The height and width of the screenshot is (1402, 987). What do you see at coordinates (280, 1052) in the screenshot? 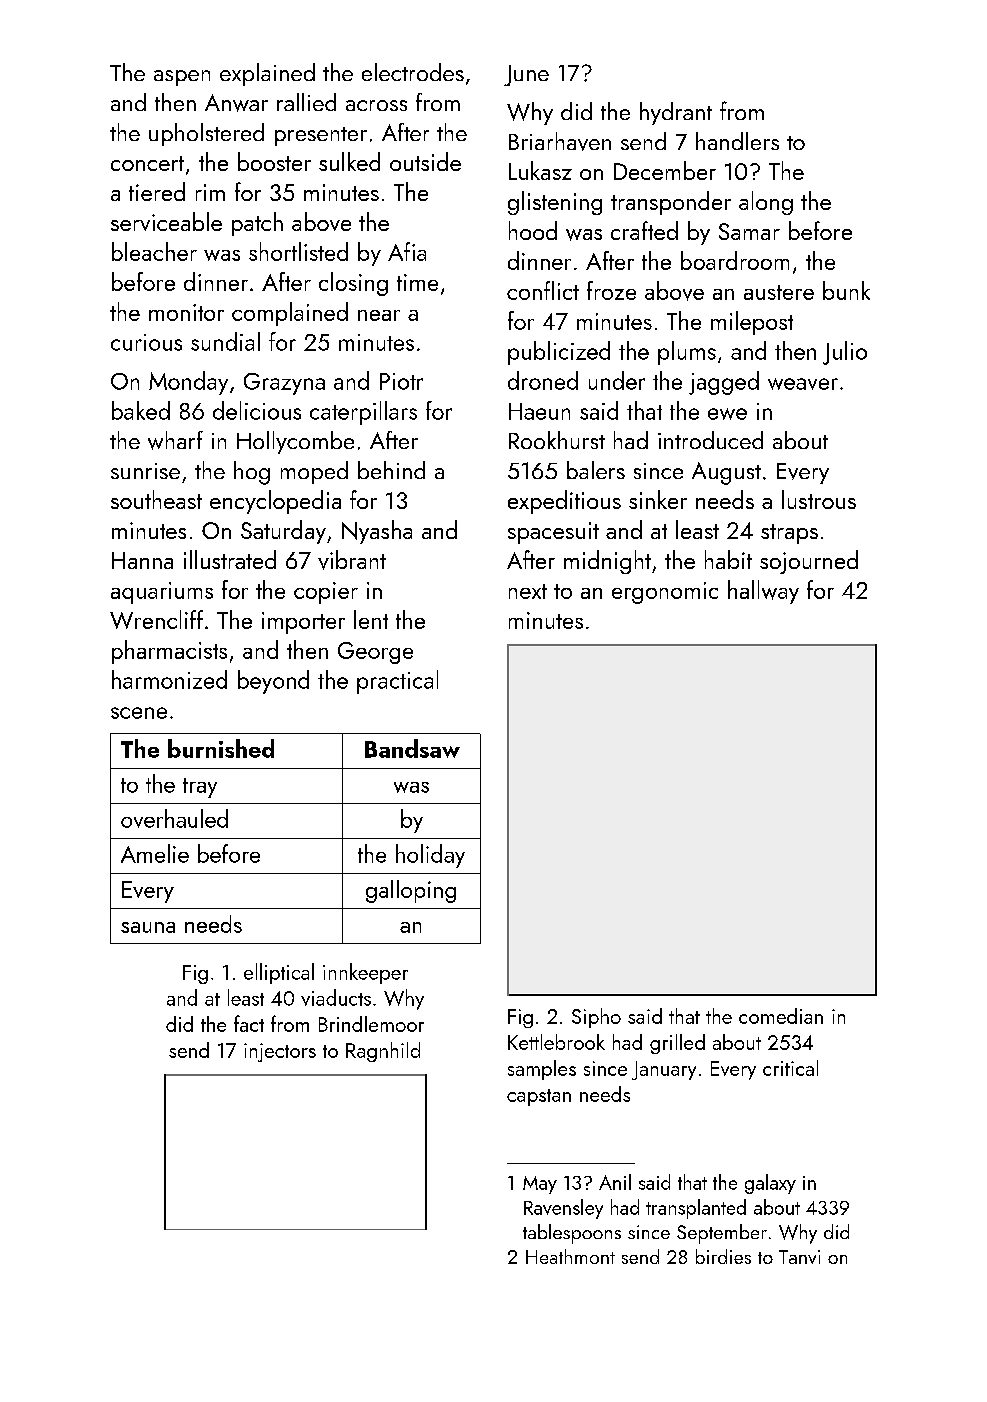
I see `injectors` at bounding box center [280, 1052].
